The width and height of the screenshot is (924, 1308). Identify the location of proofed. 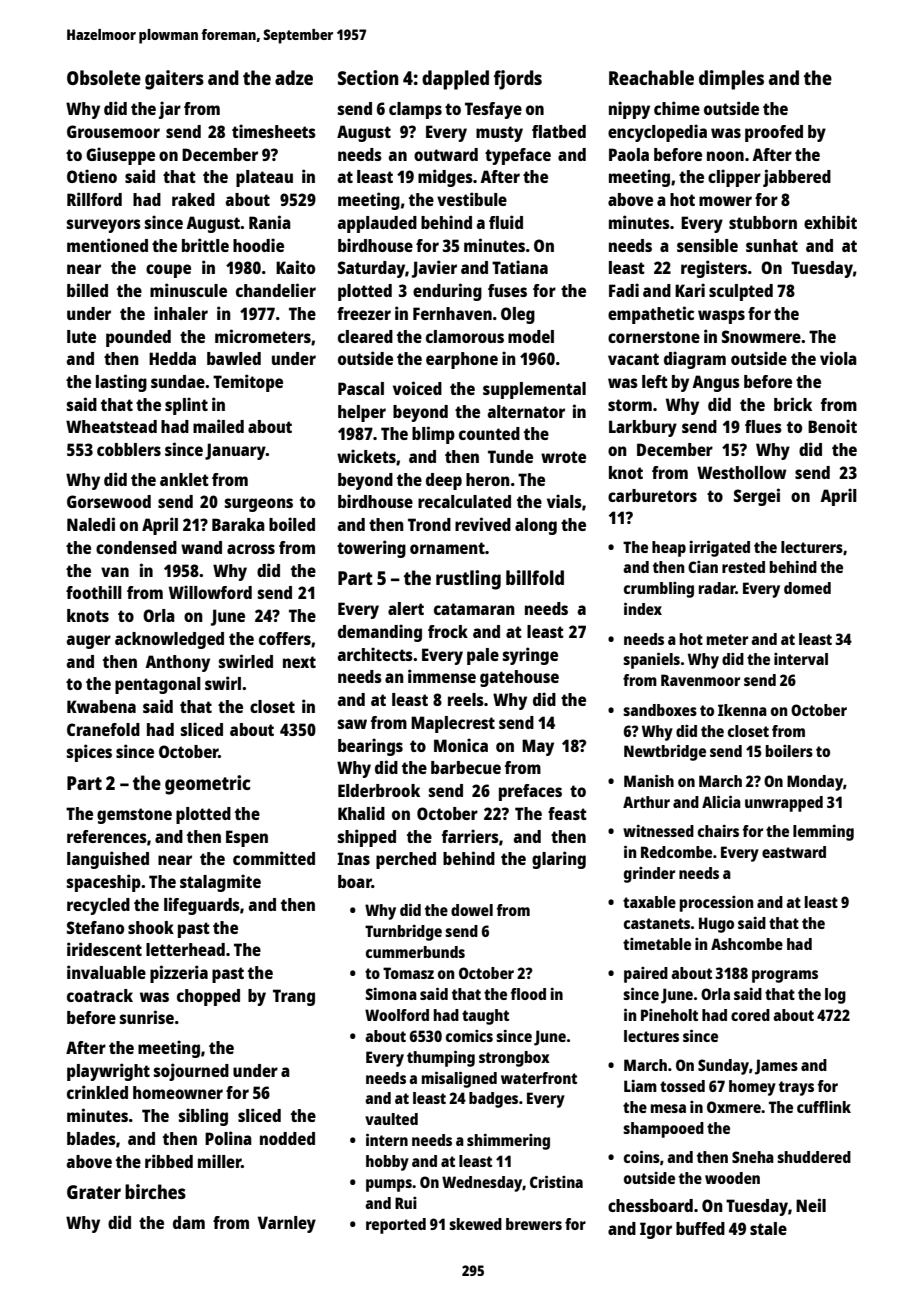
(774, 133).
